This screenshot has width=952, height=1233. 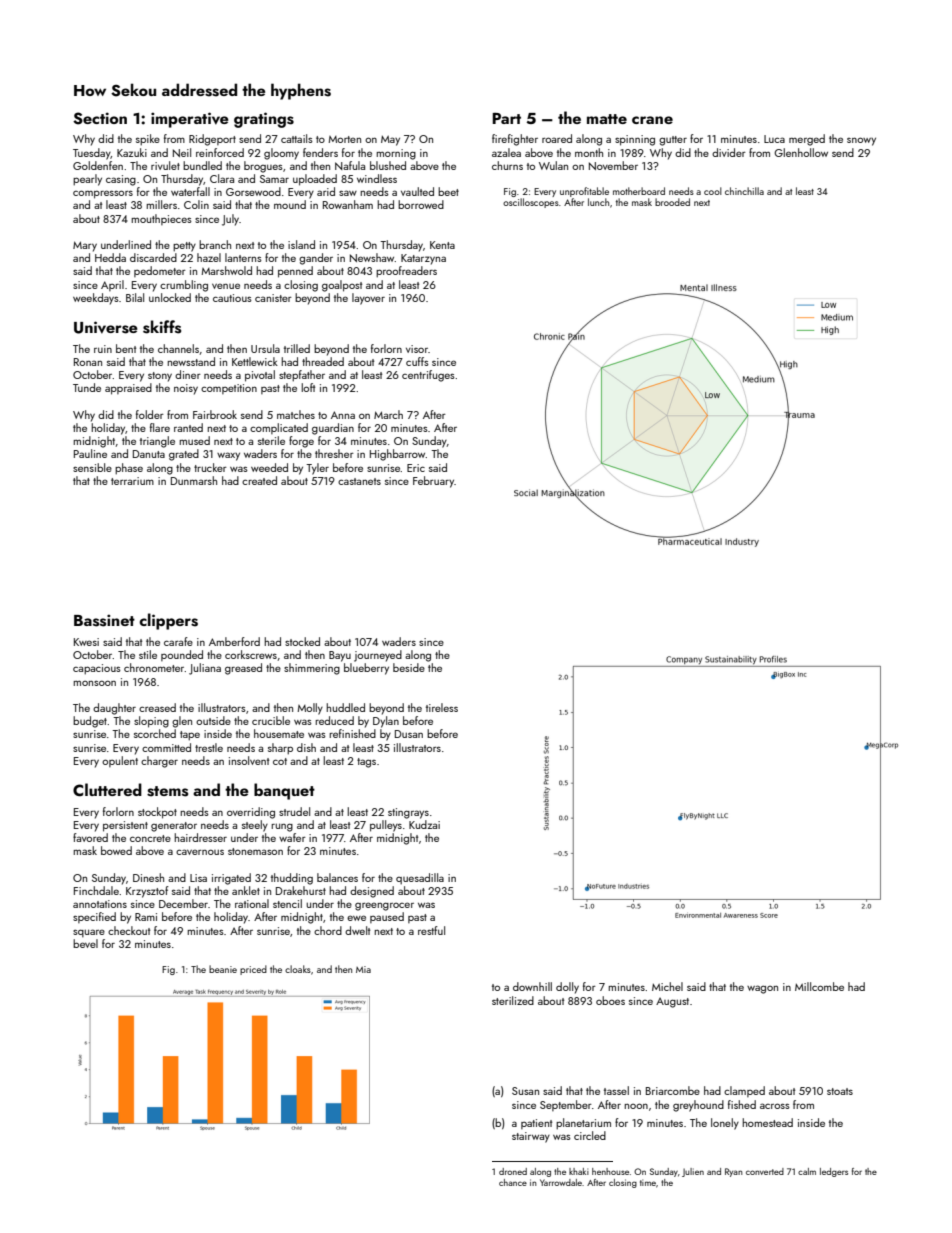 What do you see at coordinates (120, 761) in the screenshot?
I see `opulent` at bounding box center [120, 761].
